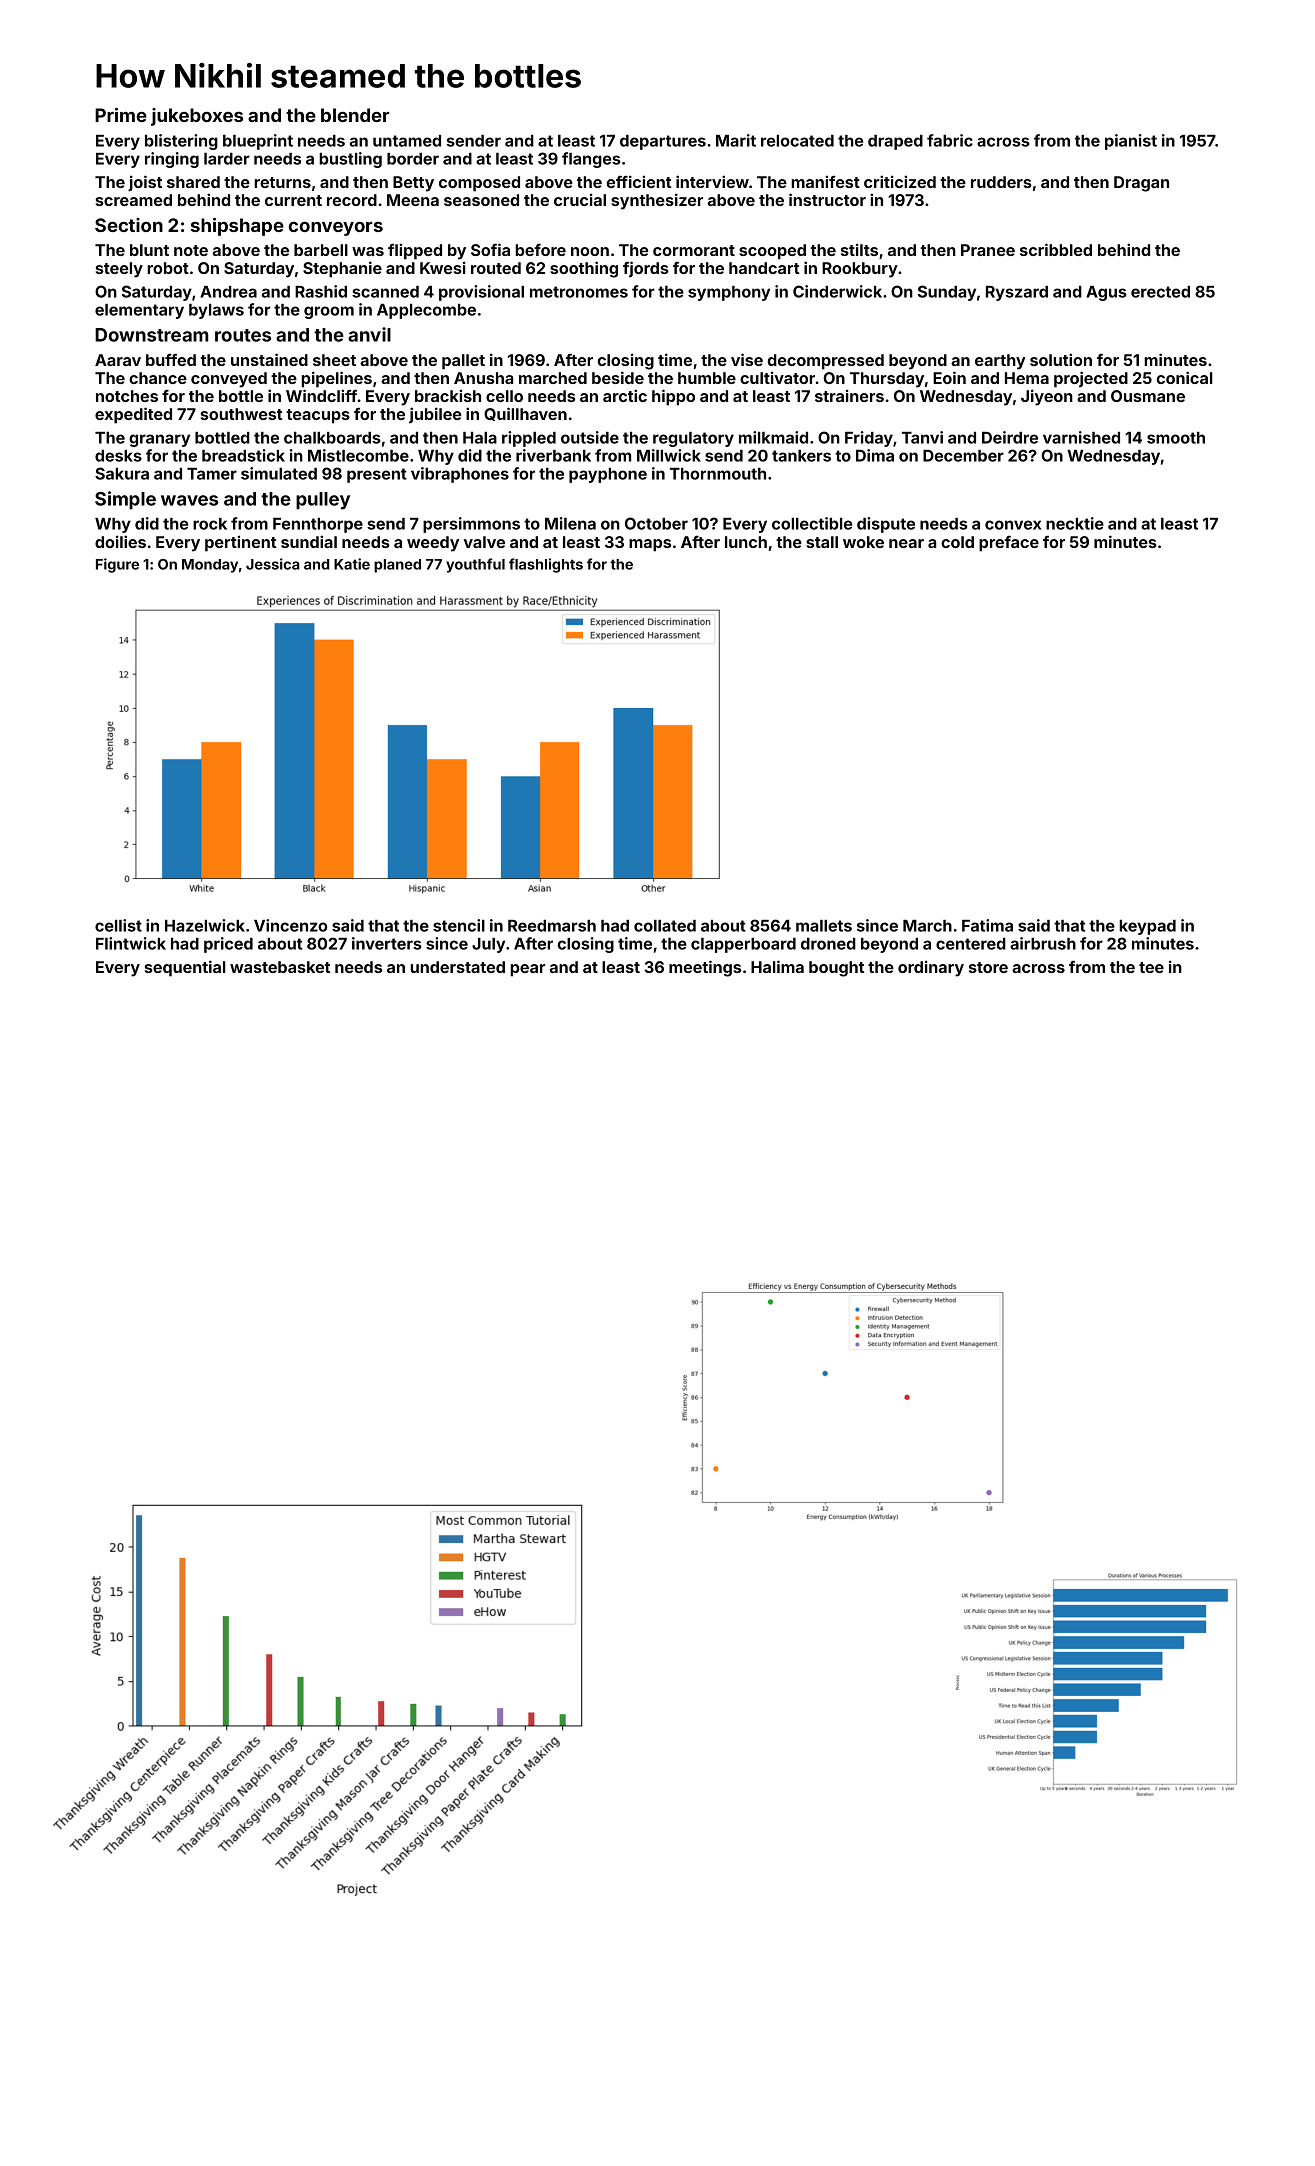 This screenshot has height=2166, width=1315. Describe the element at coordinates (824, 926) in the screenshot. I see `mallets` at that location.
